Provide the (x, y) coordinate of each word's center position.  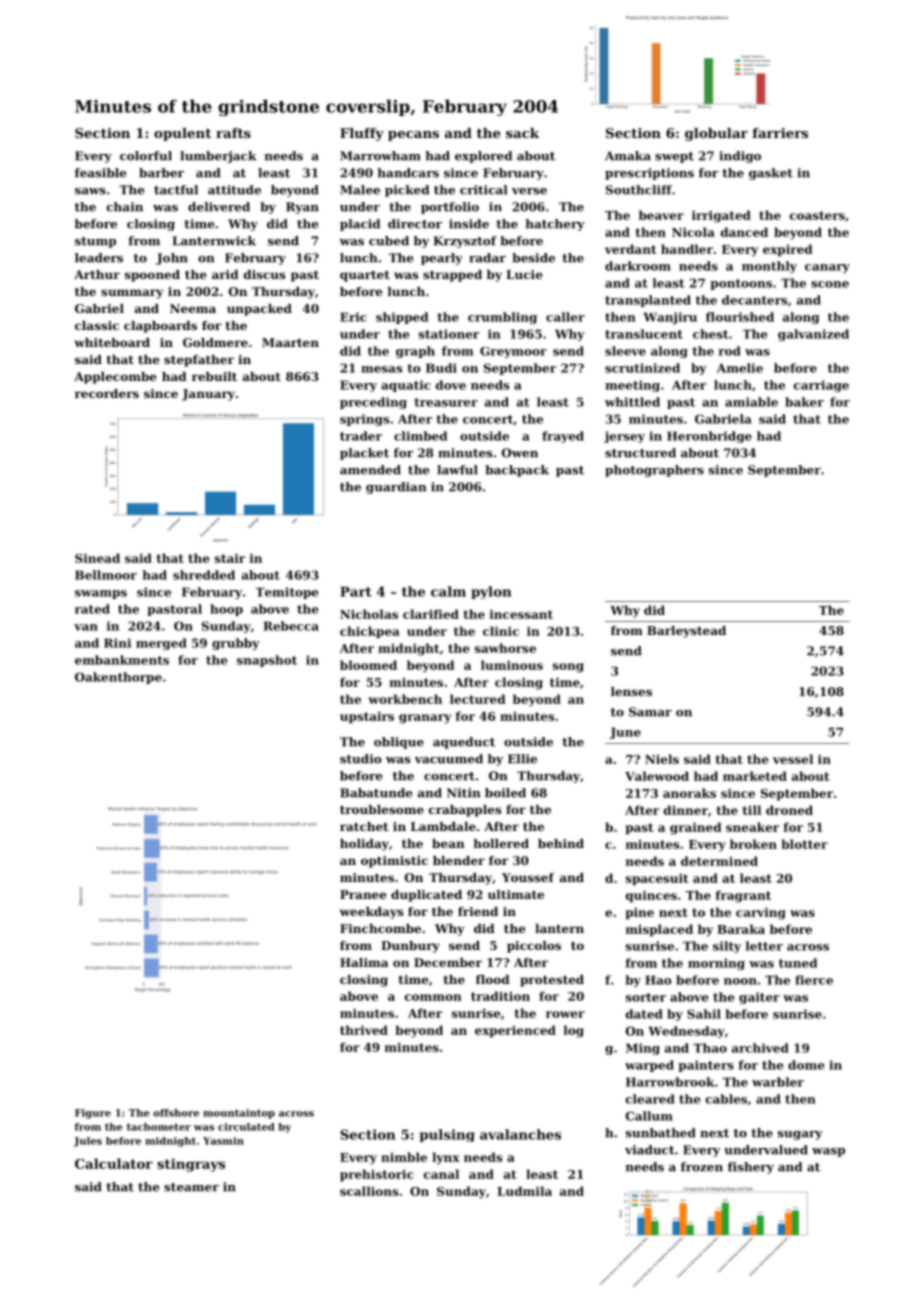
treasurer (446, 402)
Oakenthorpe (118, 678)
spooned (152, 276)
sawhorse (505, 648)
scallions (369, 1191)
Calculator (114, 1163)
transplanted (648, 301)
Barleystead (686, 632)
